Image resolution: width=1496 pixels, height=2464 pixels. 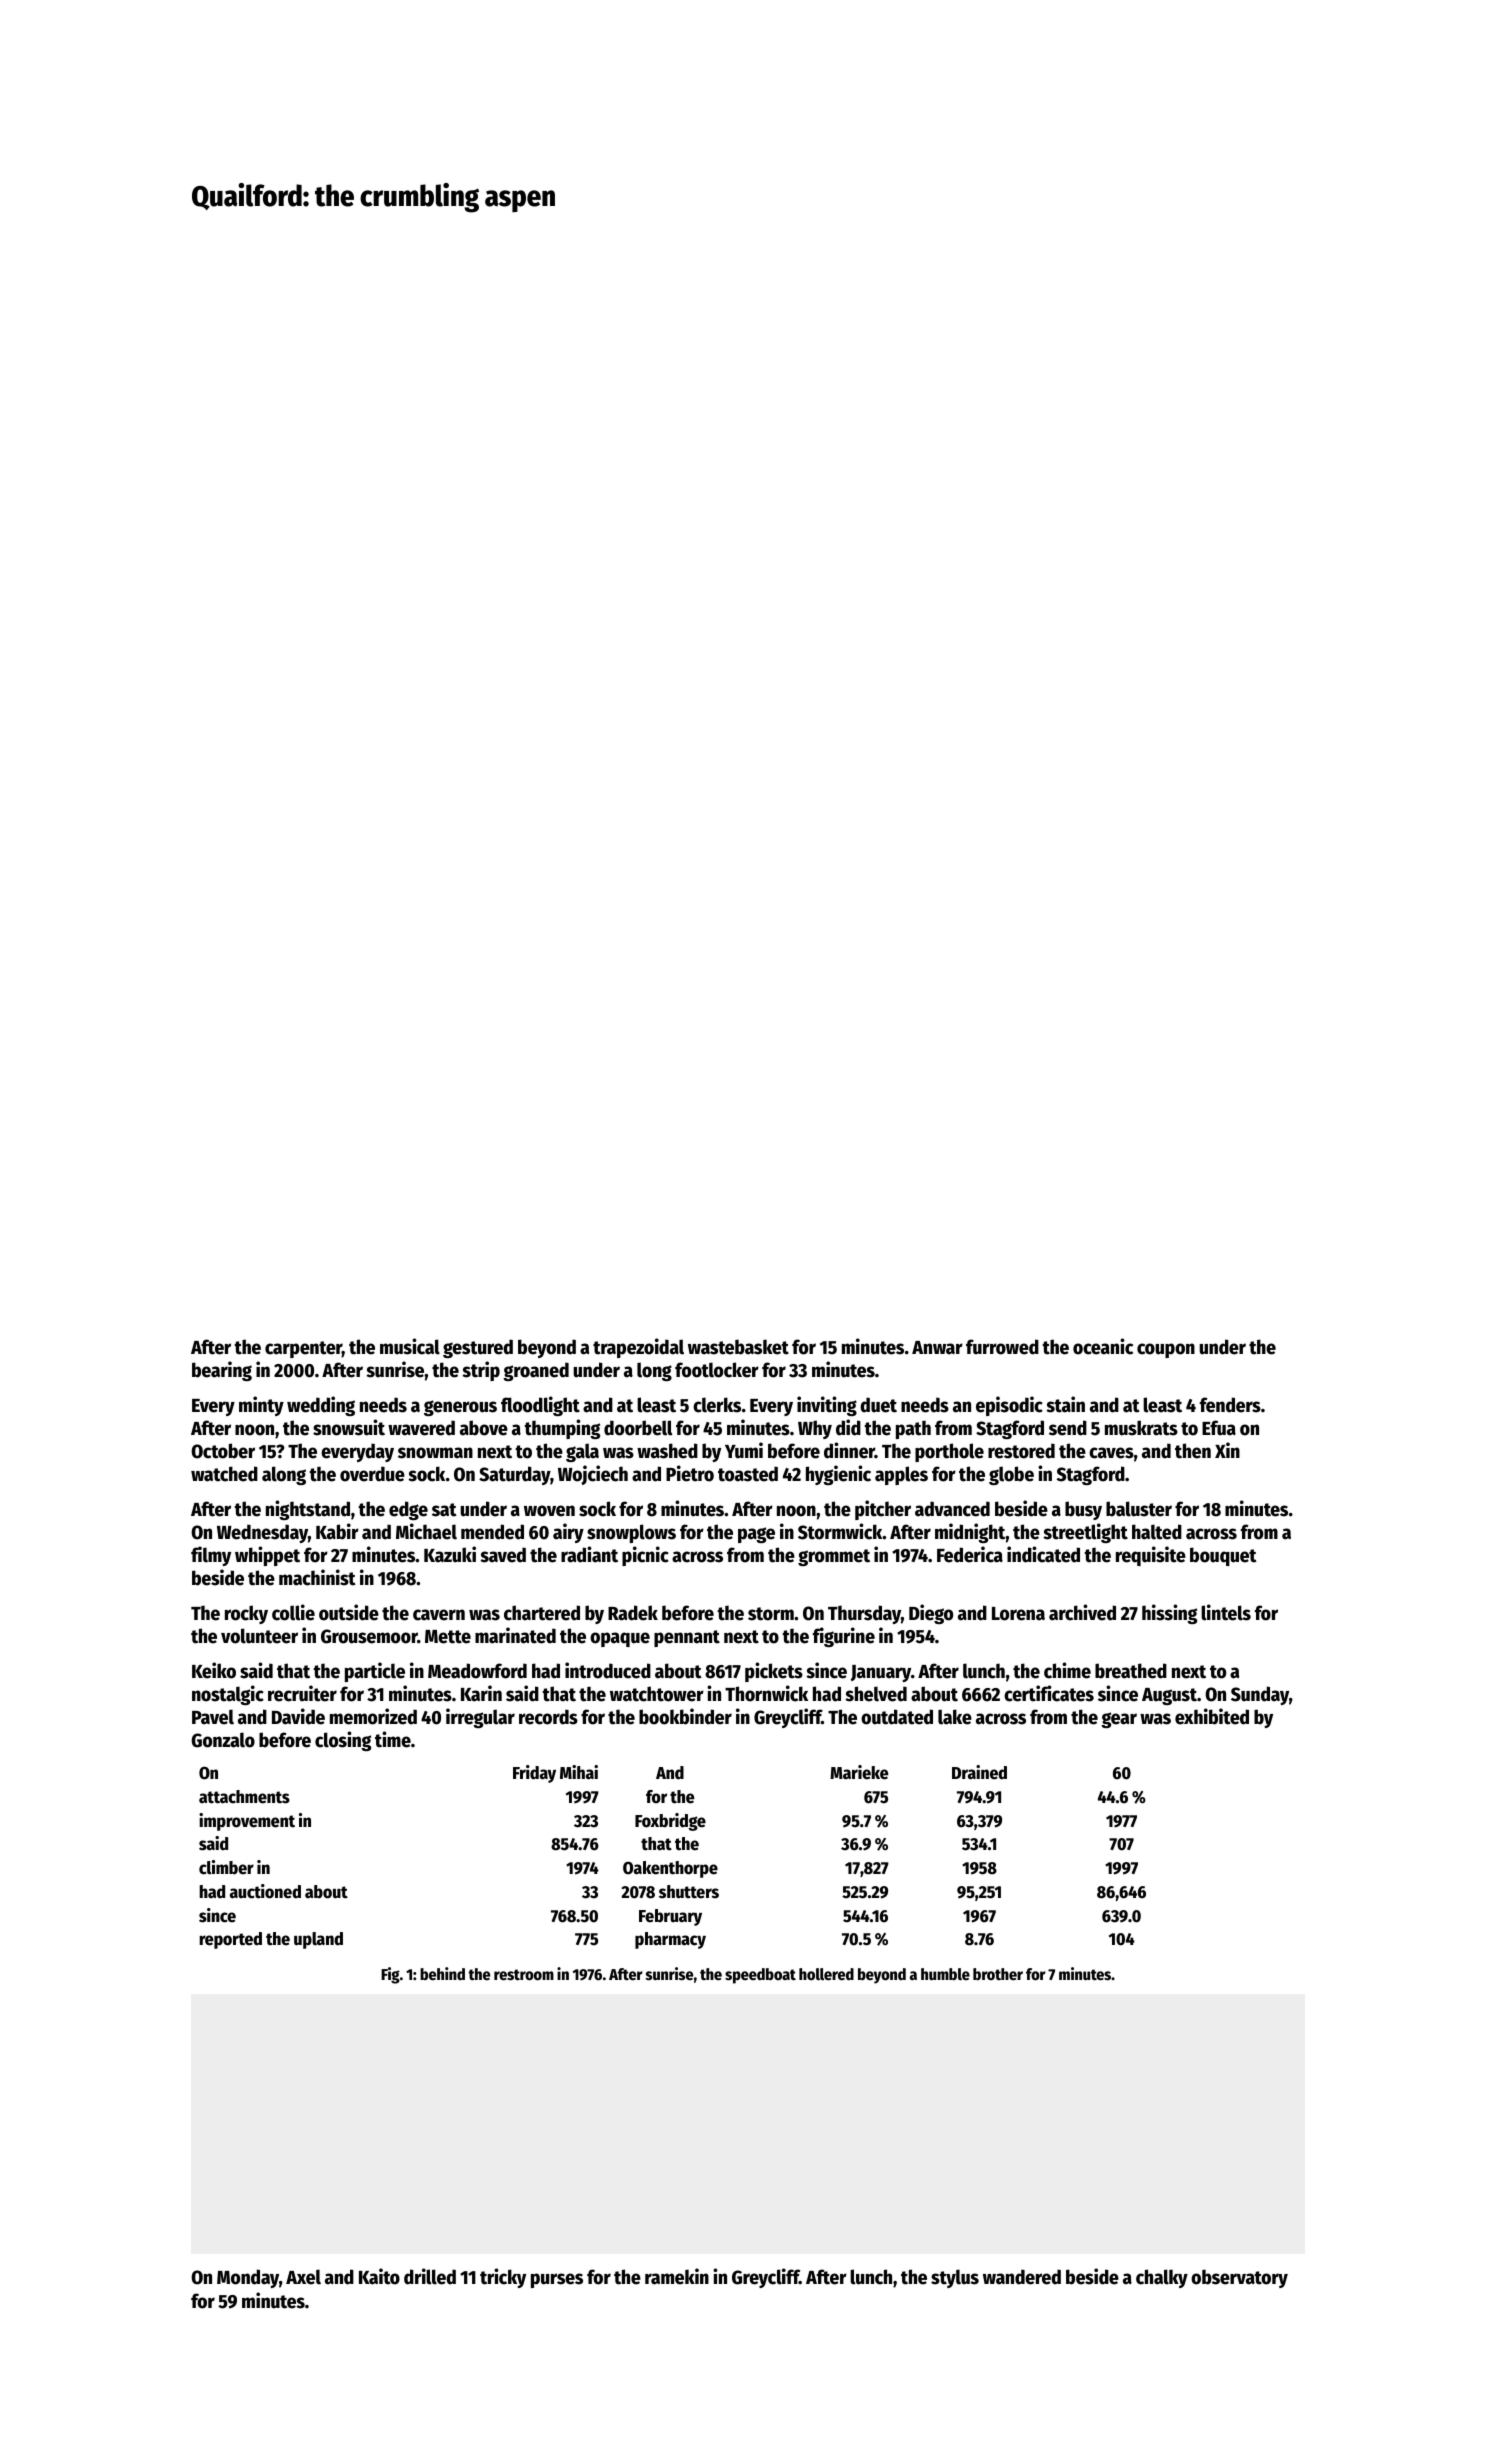 I want to click on tricky, so click(x=503, y=2278).
